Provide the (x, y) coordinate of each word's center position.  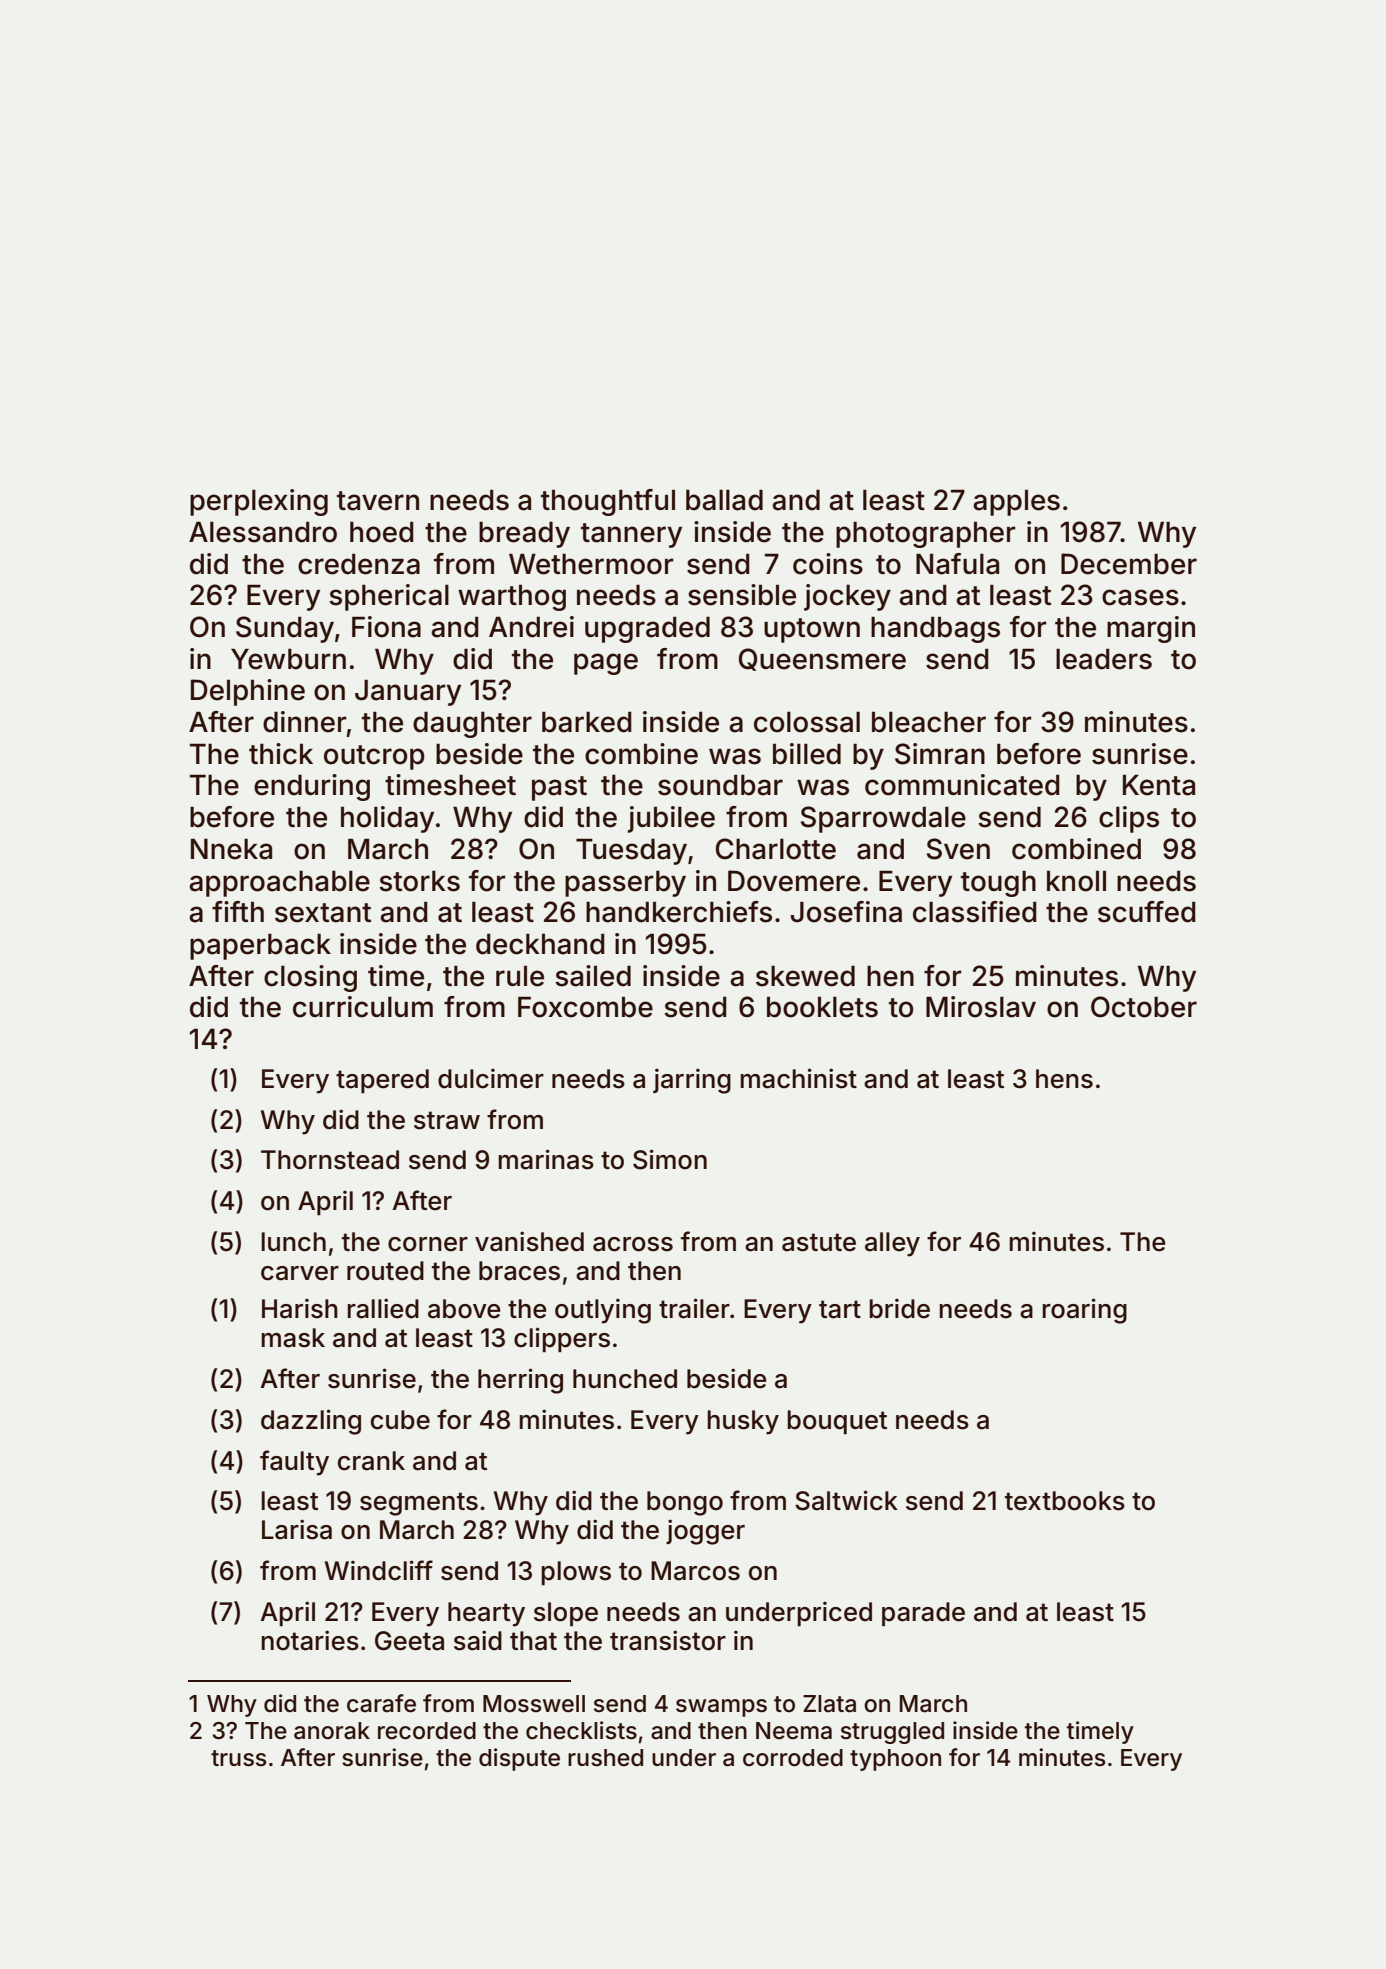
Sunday (285, 629)
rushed (605, 1758)
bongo (685, 1503)
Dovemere (794, 881)
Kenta (1159, 785)
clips (1129, 819)
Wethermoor (591, 564)
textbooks (1065, 1501)
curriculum (363, 1007)
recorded (427, 1731)
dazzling (311, 1422)
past (559, 788)
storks (419, 881)
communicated (962, 785)
